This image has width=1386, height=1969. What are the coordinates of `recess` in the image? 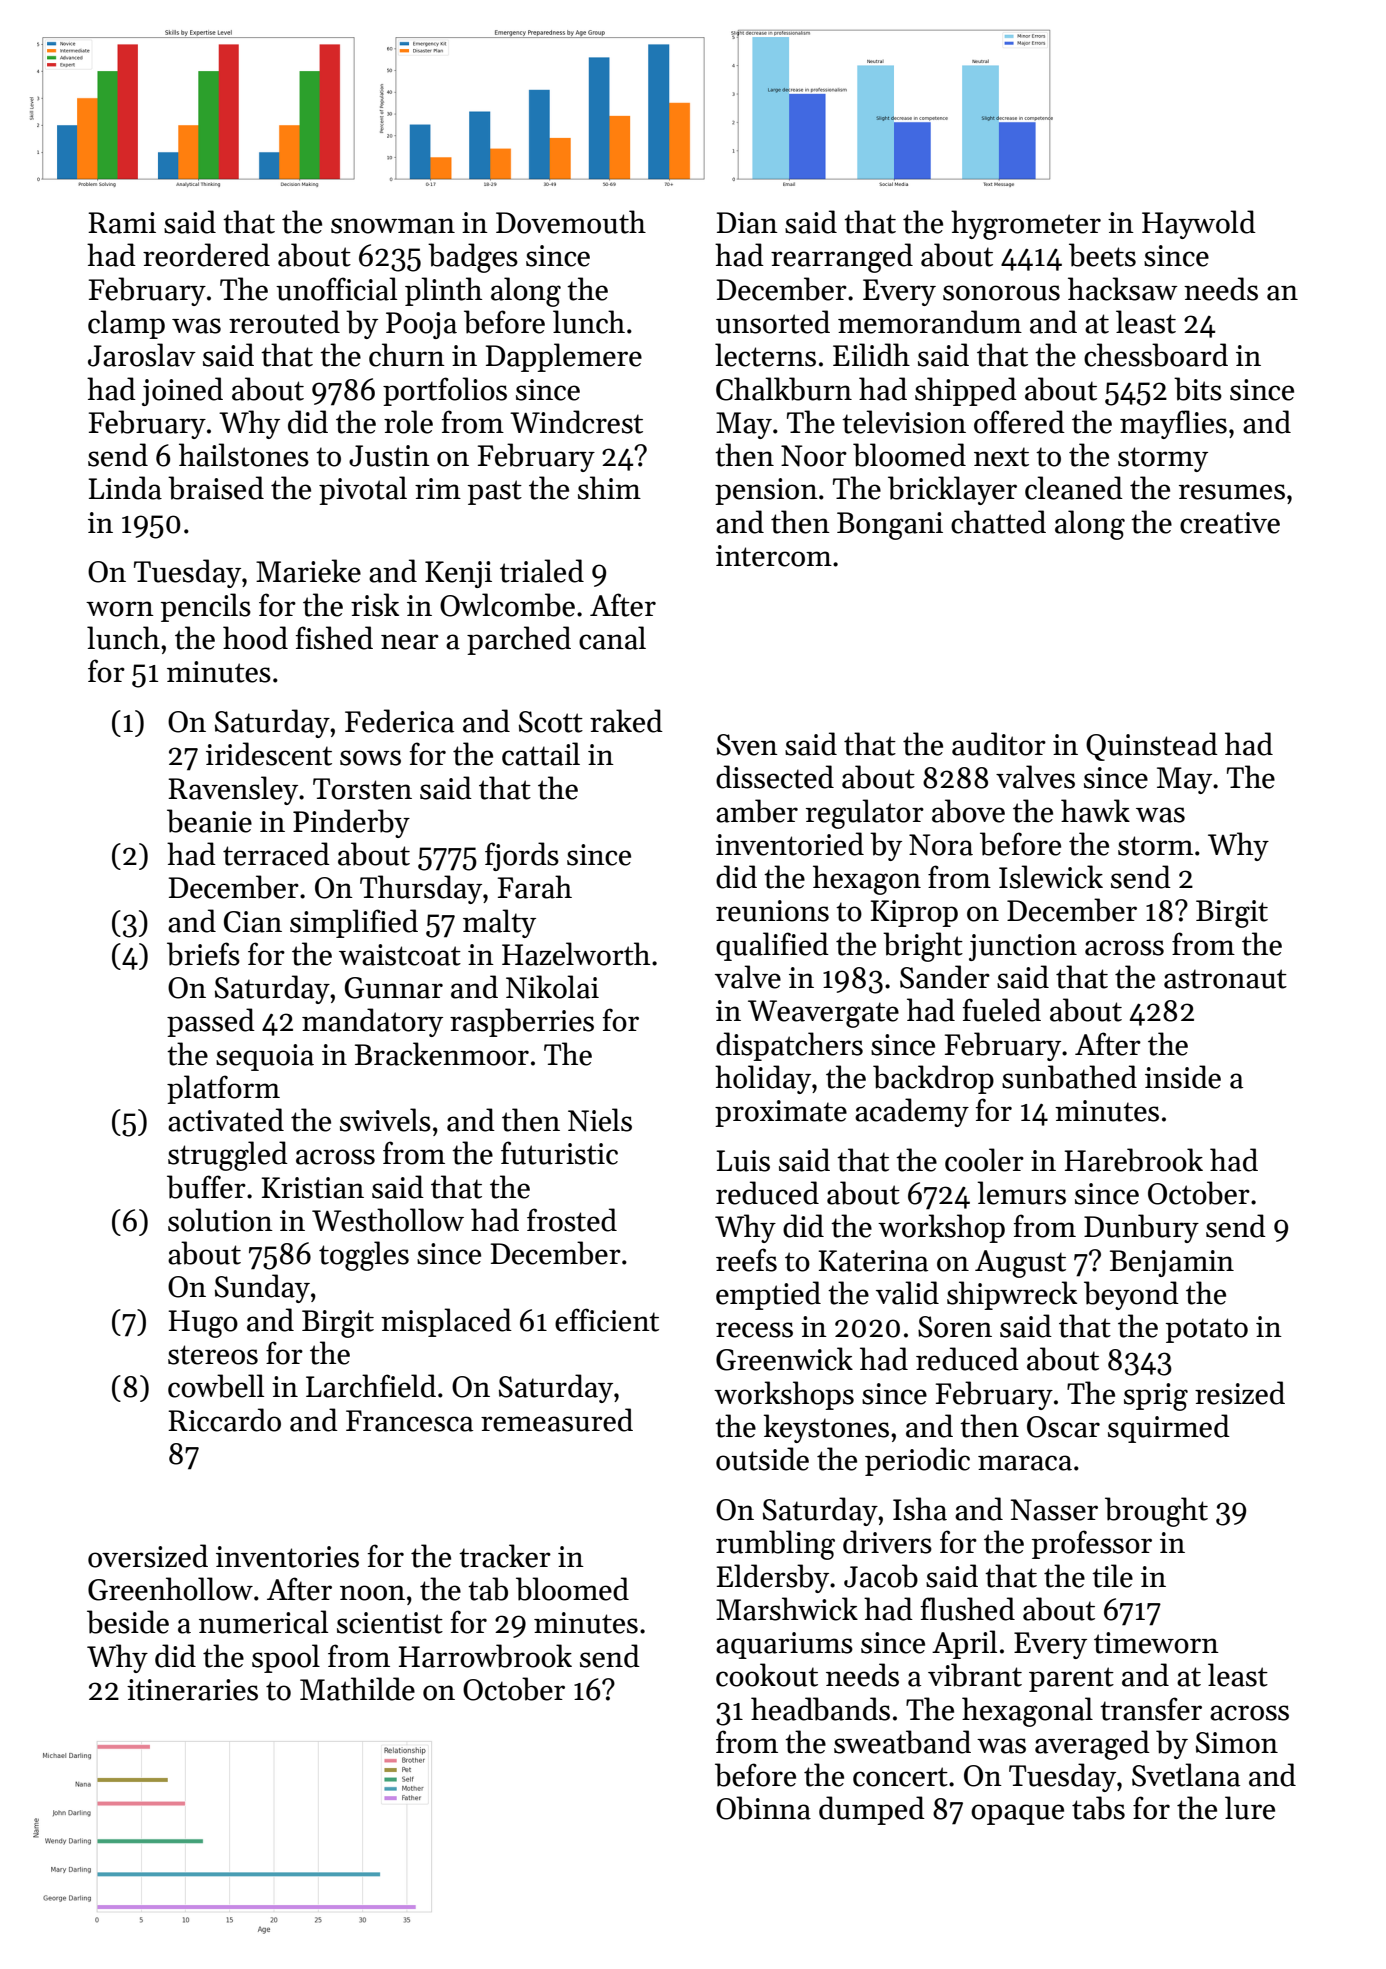 It's located at (754, 1330).
